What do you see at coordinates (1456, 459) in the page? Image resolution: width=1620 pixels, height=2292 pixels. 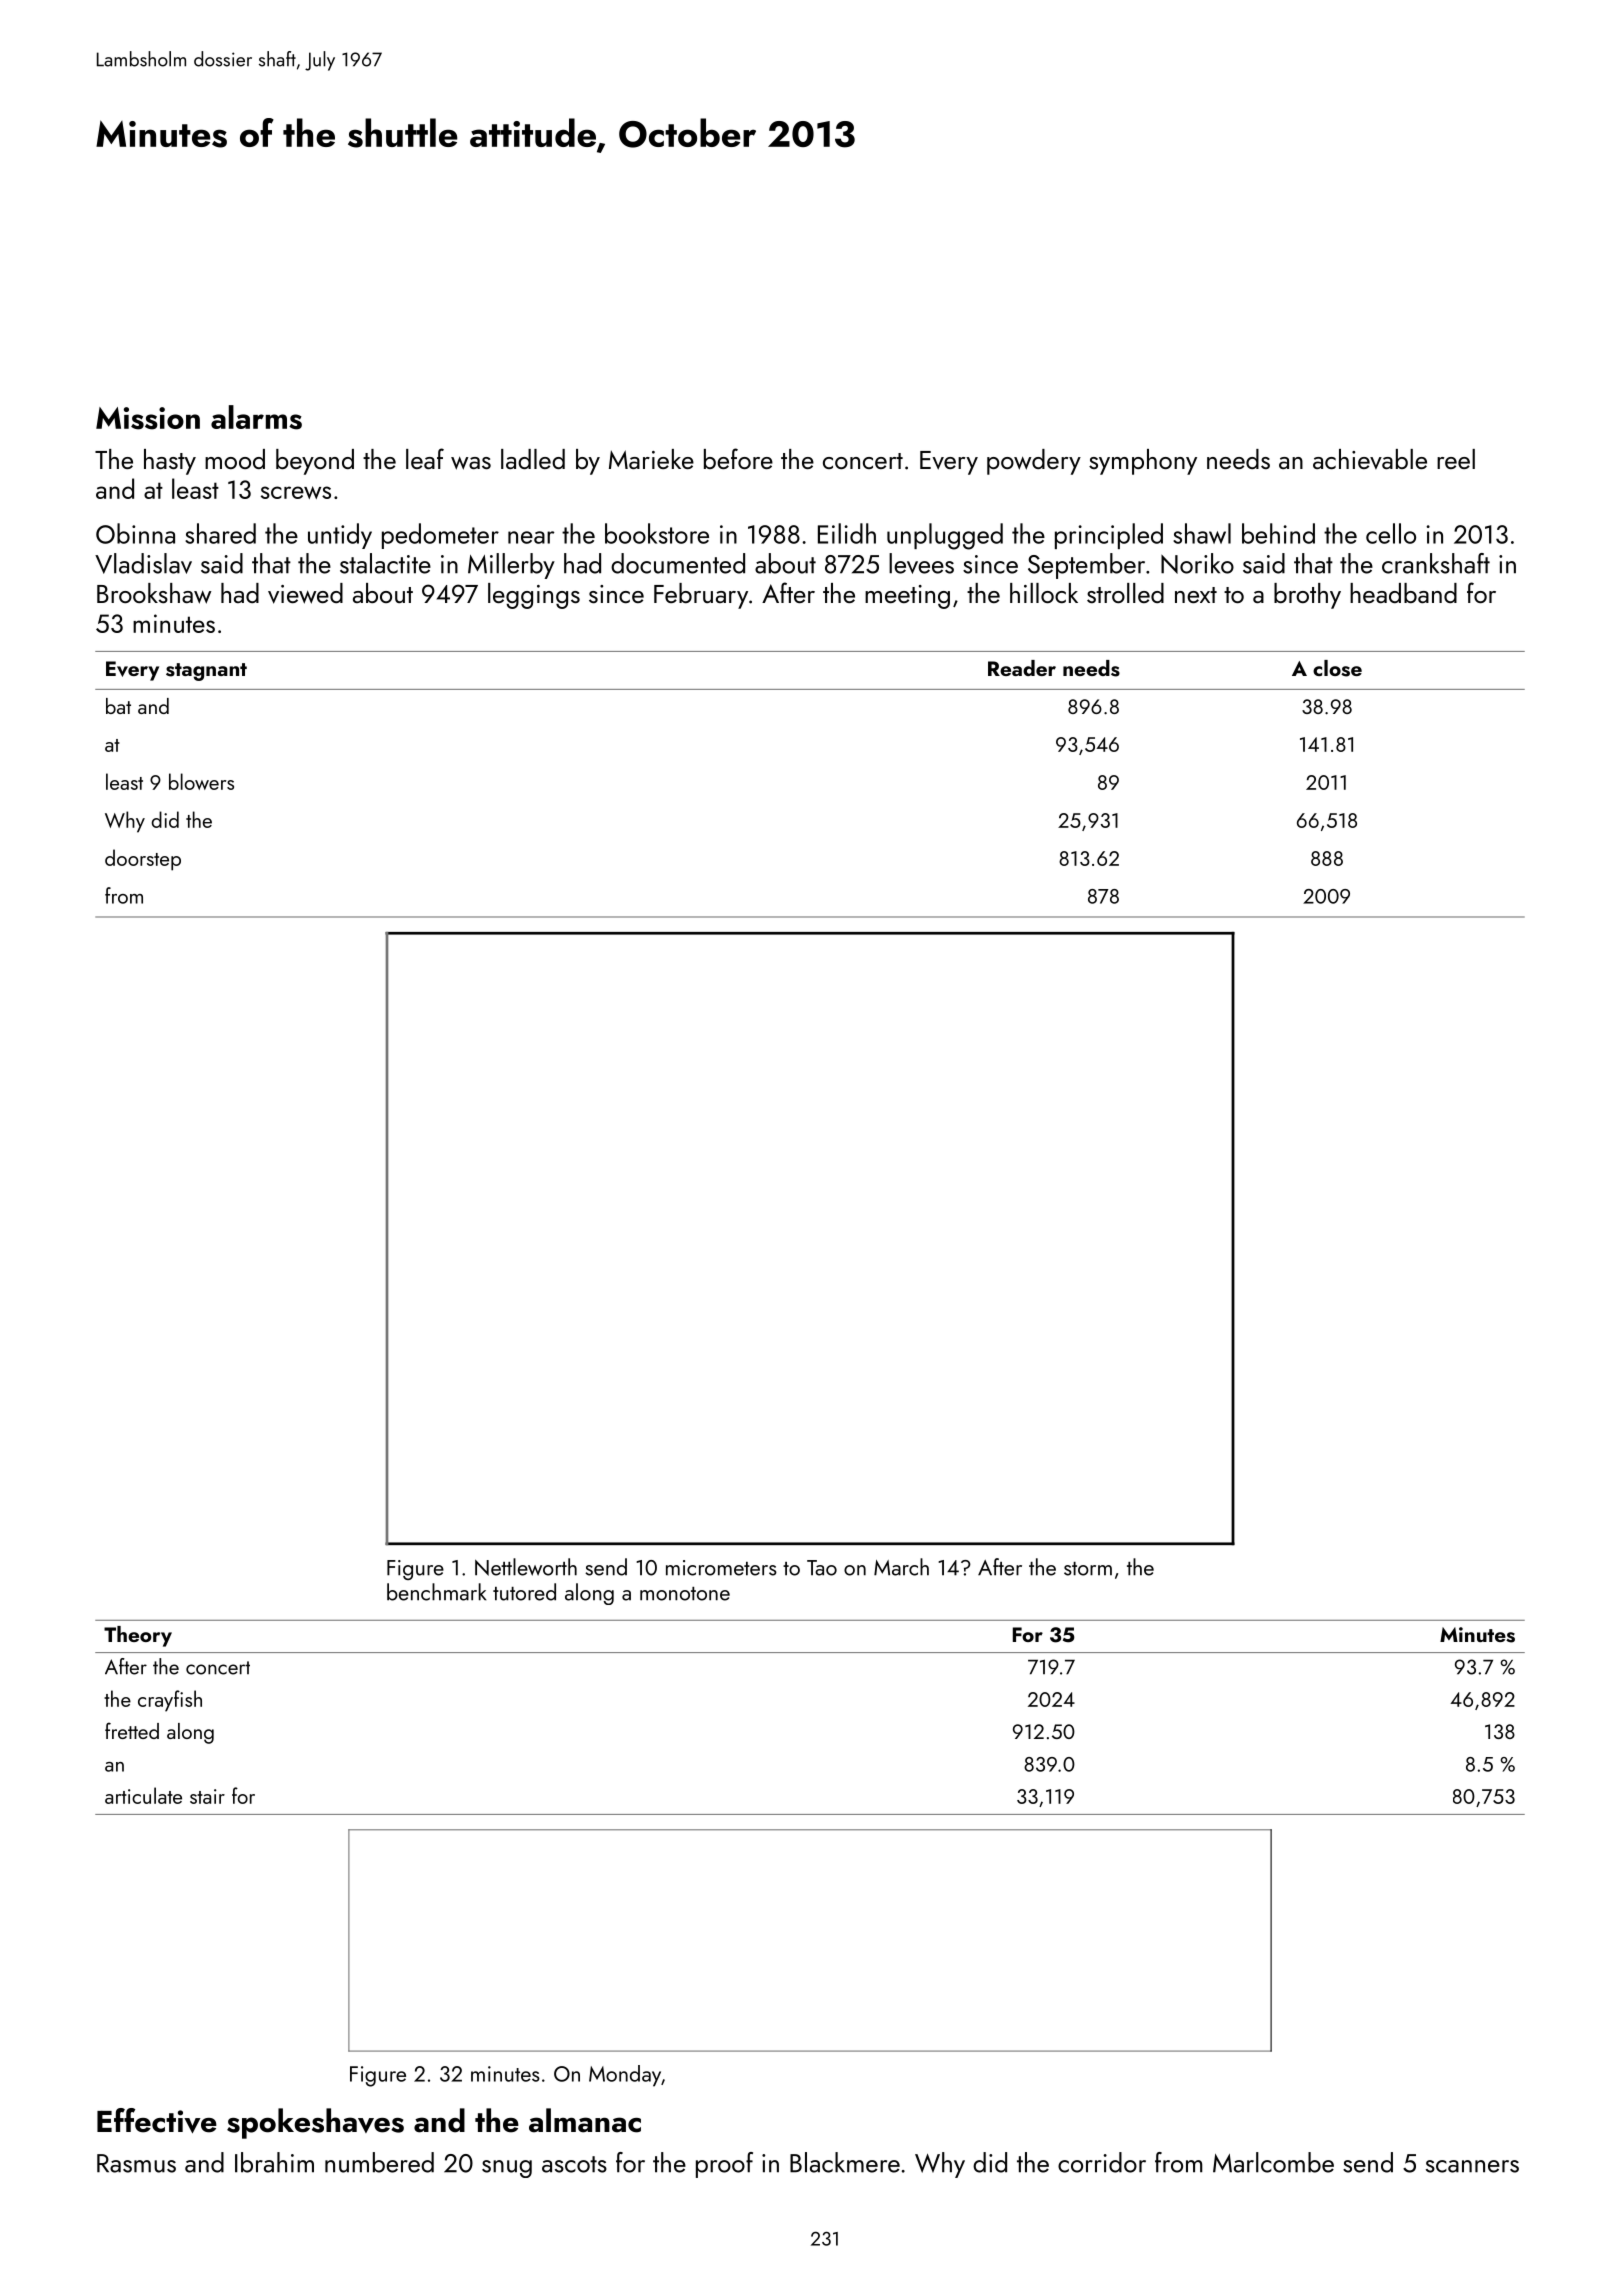 I see `reel` at bounding box center [1456, 459].
